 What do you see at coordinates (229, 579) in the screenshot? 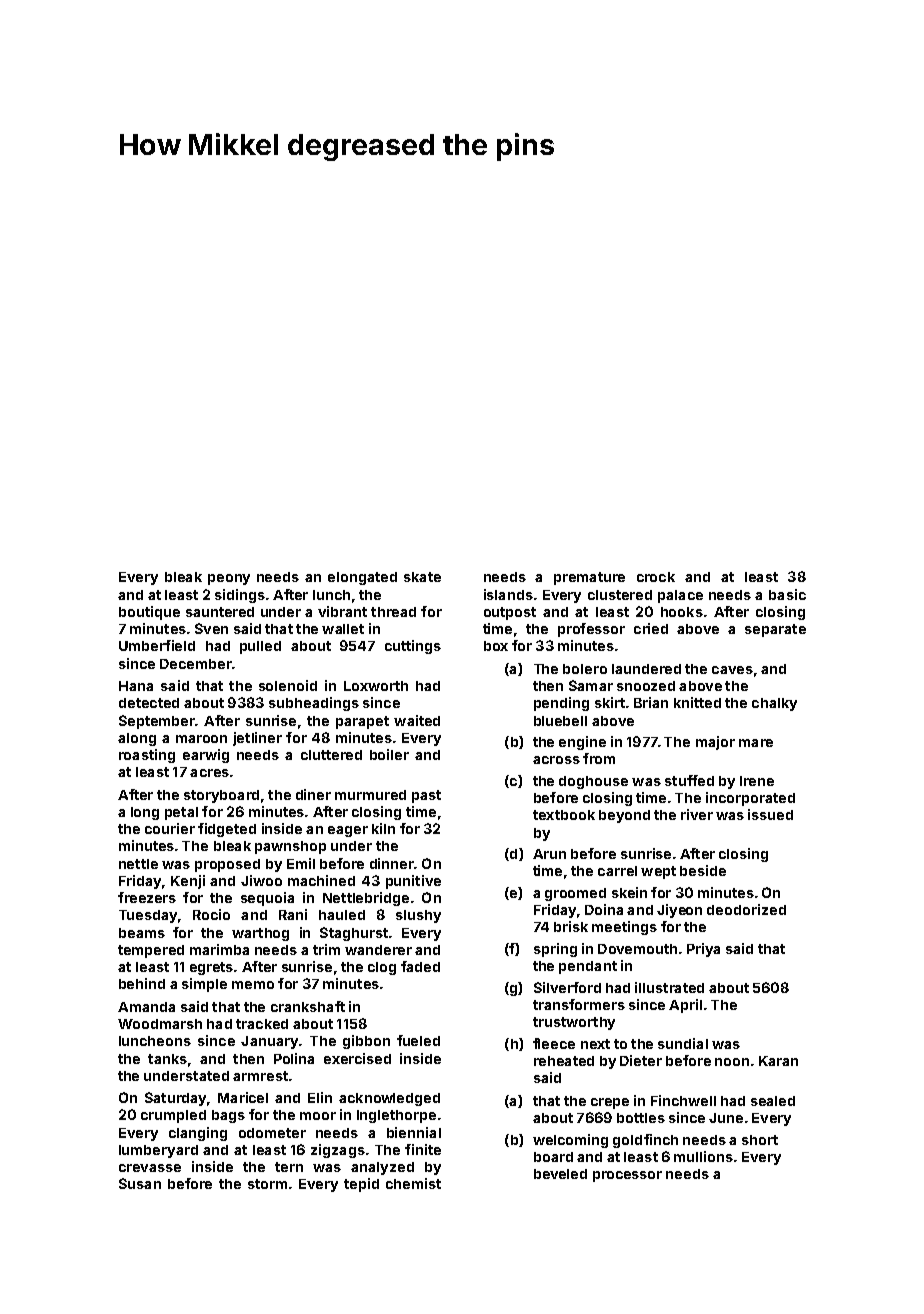
I see `peony` at bounding box center [229, 579].
